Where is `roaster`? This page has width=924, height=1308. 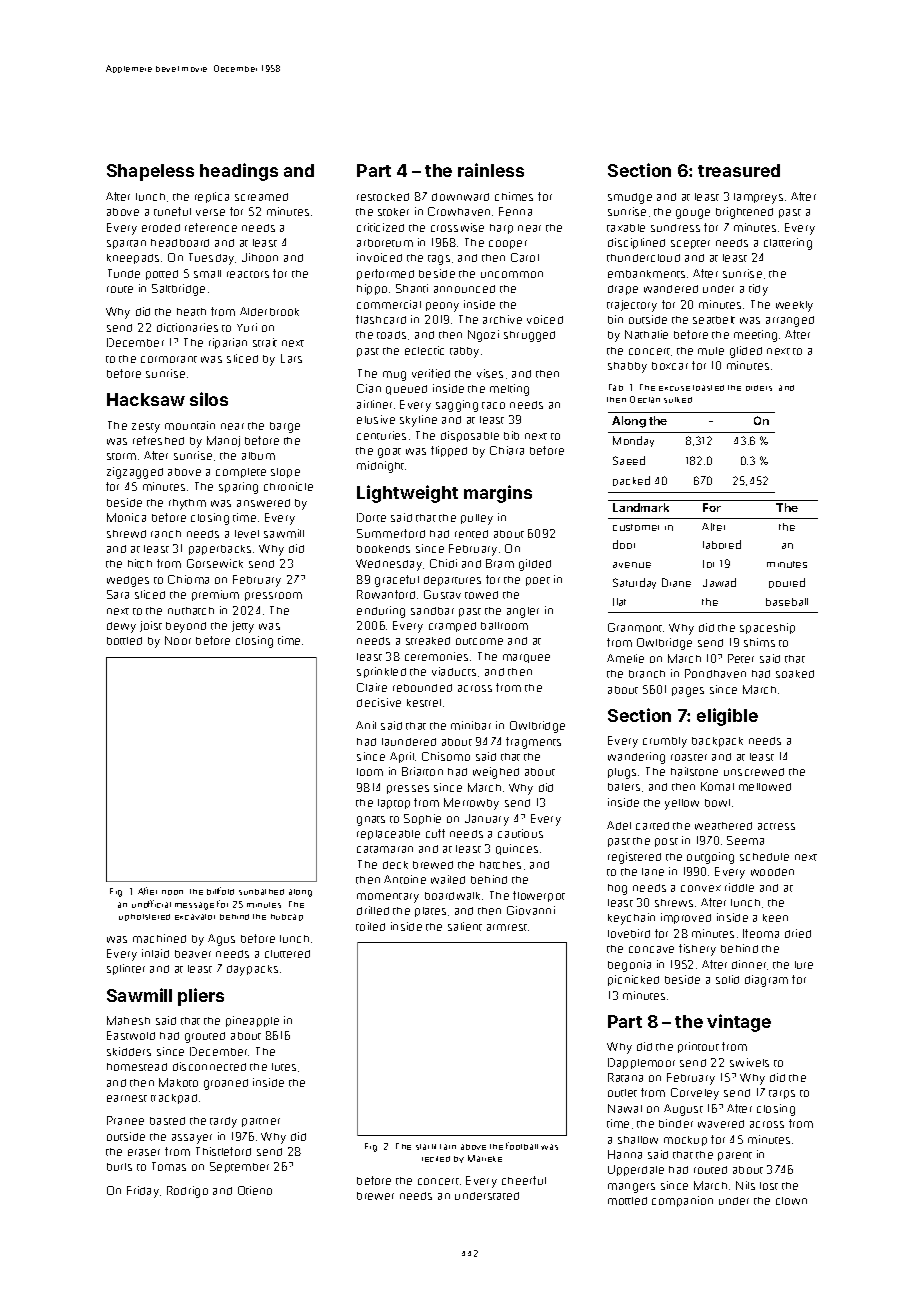 roaster is located at coordinates (689, 757).
